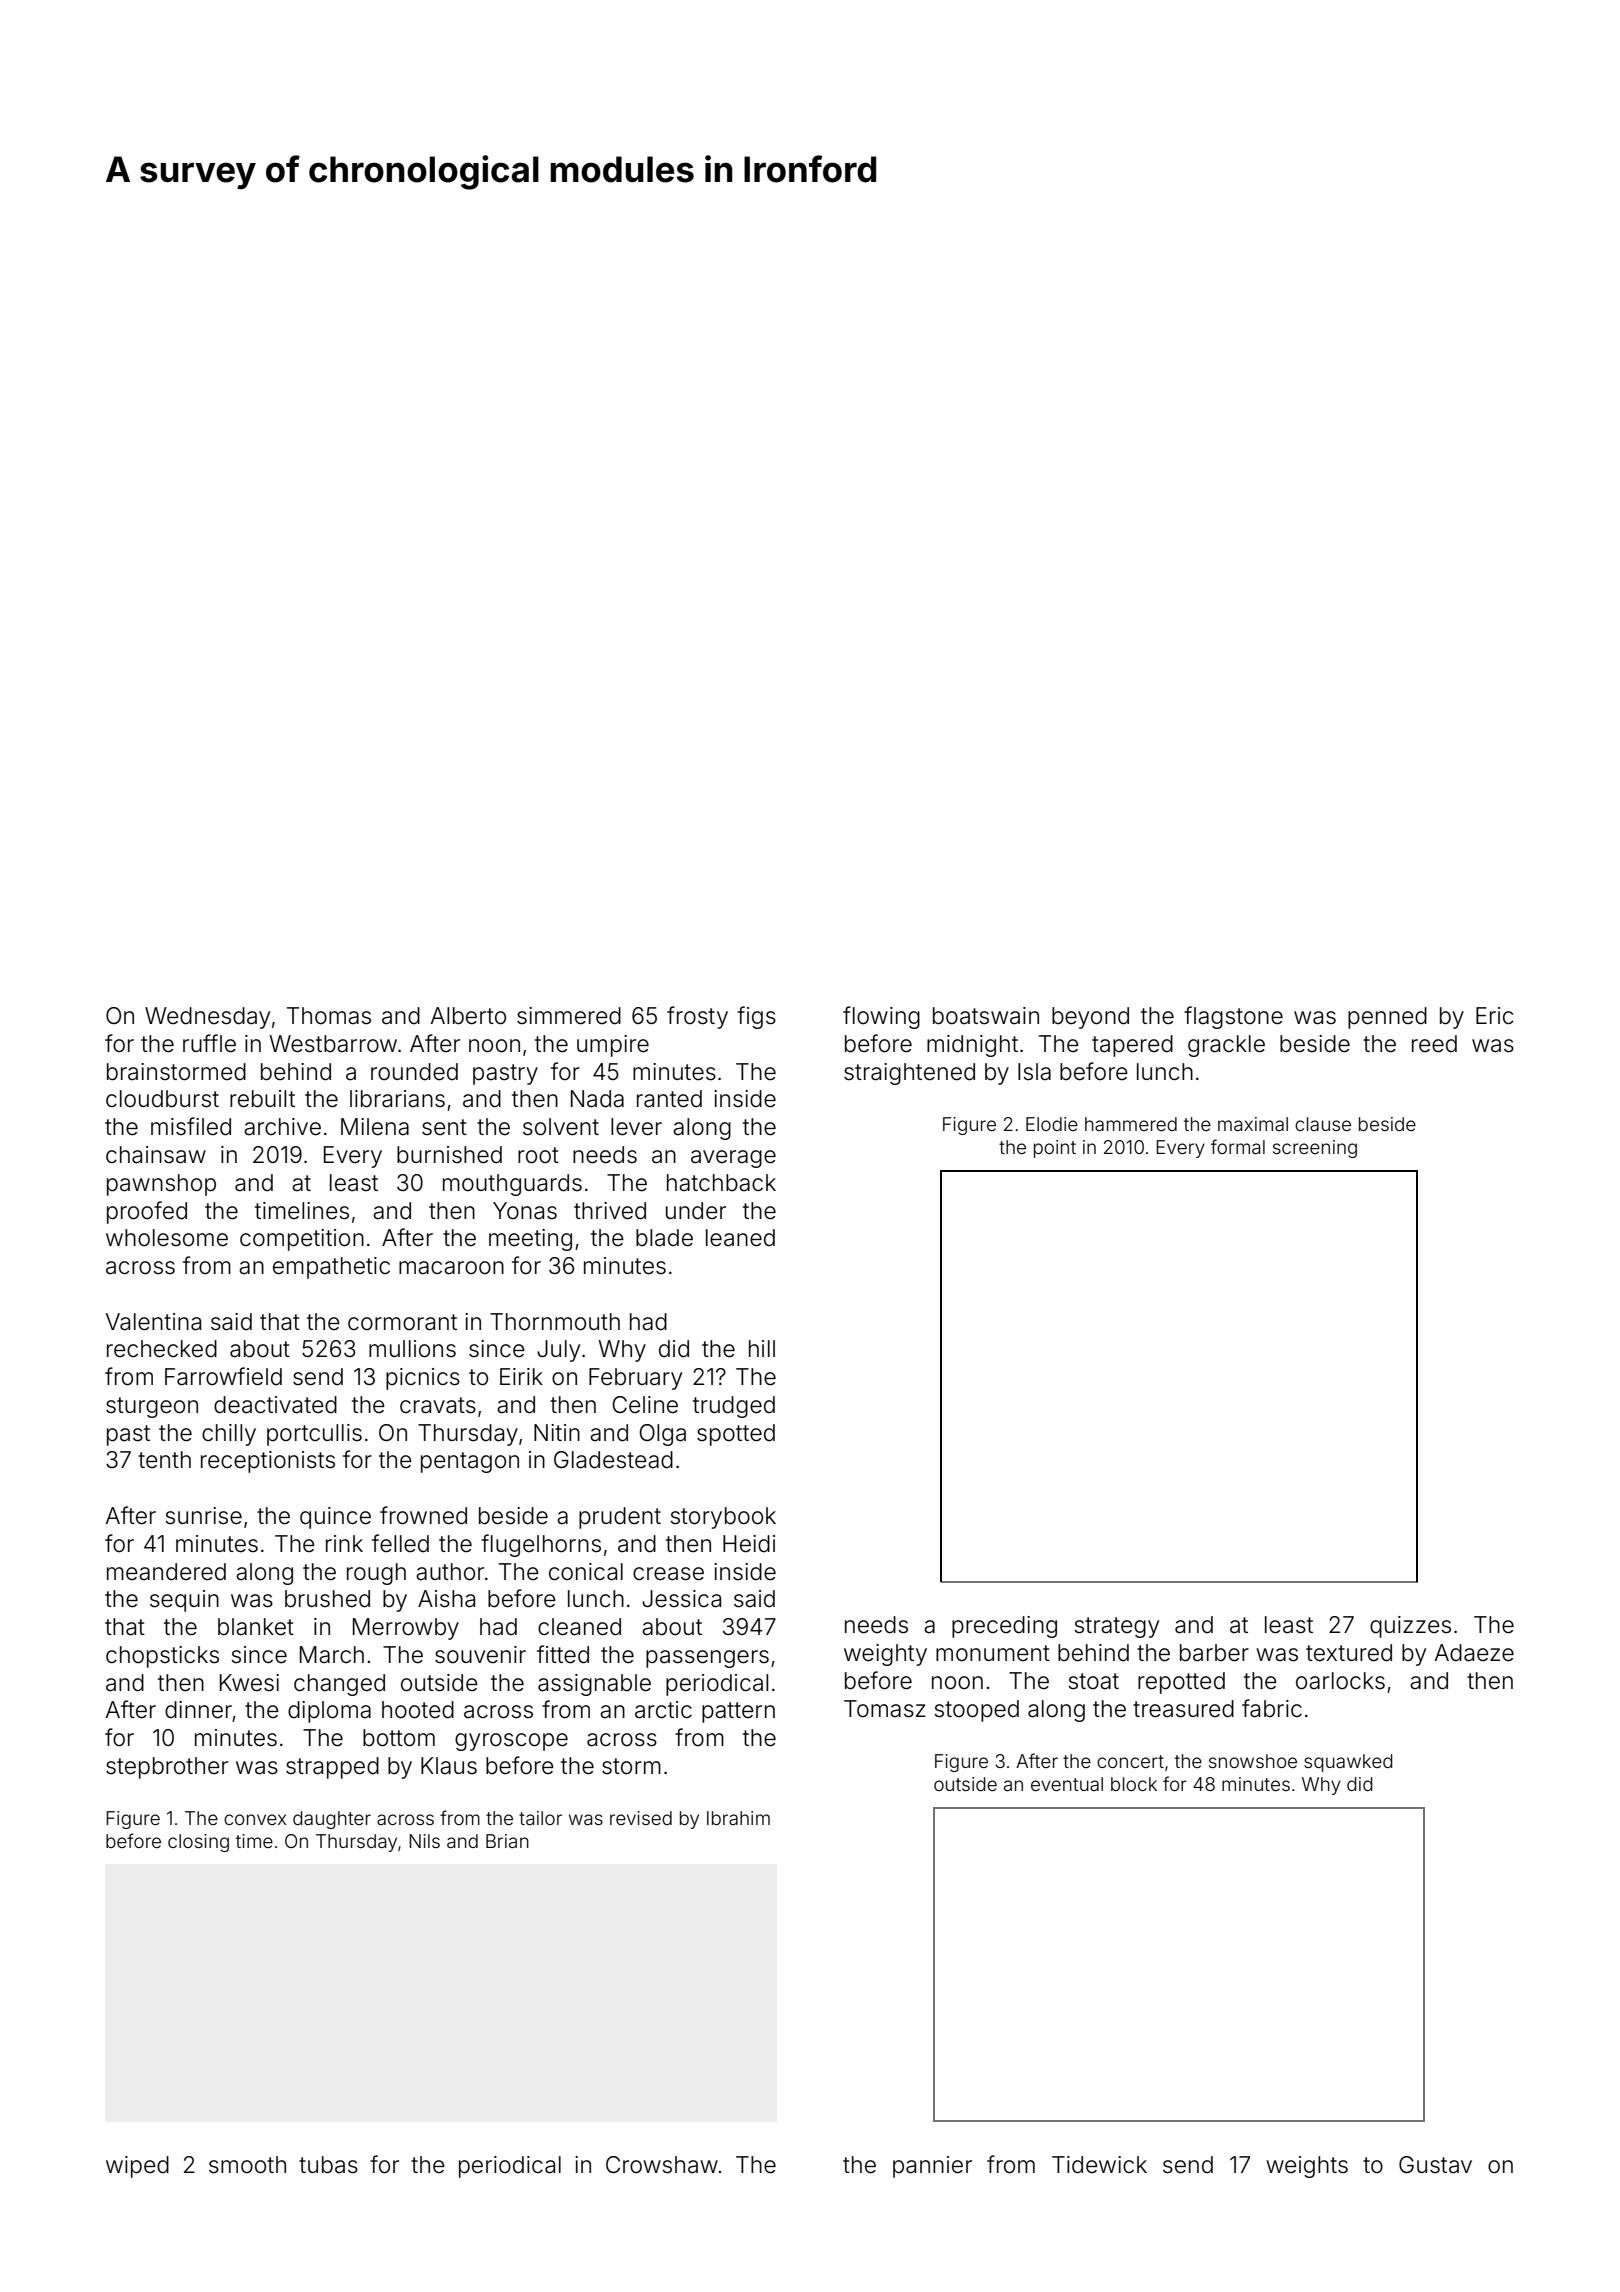  What do you see at coordinates (662, 2165) in the image?
I see `Crowshaw` at bounding box center [662, 2165].
